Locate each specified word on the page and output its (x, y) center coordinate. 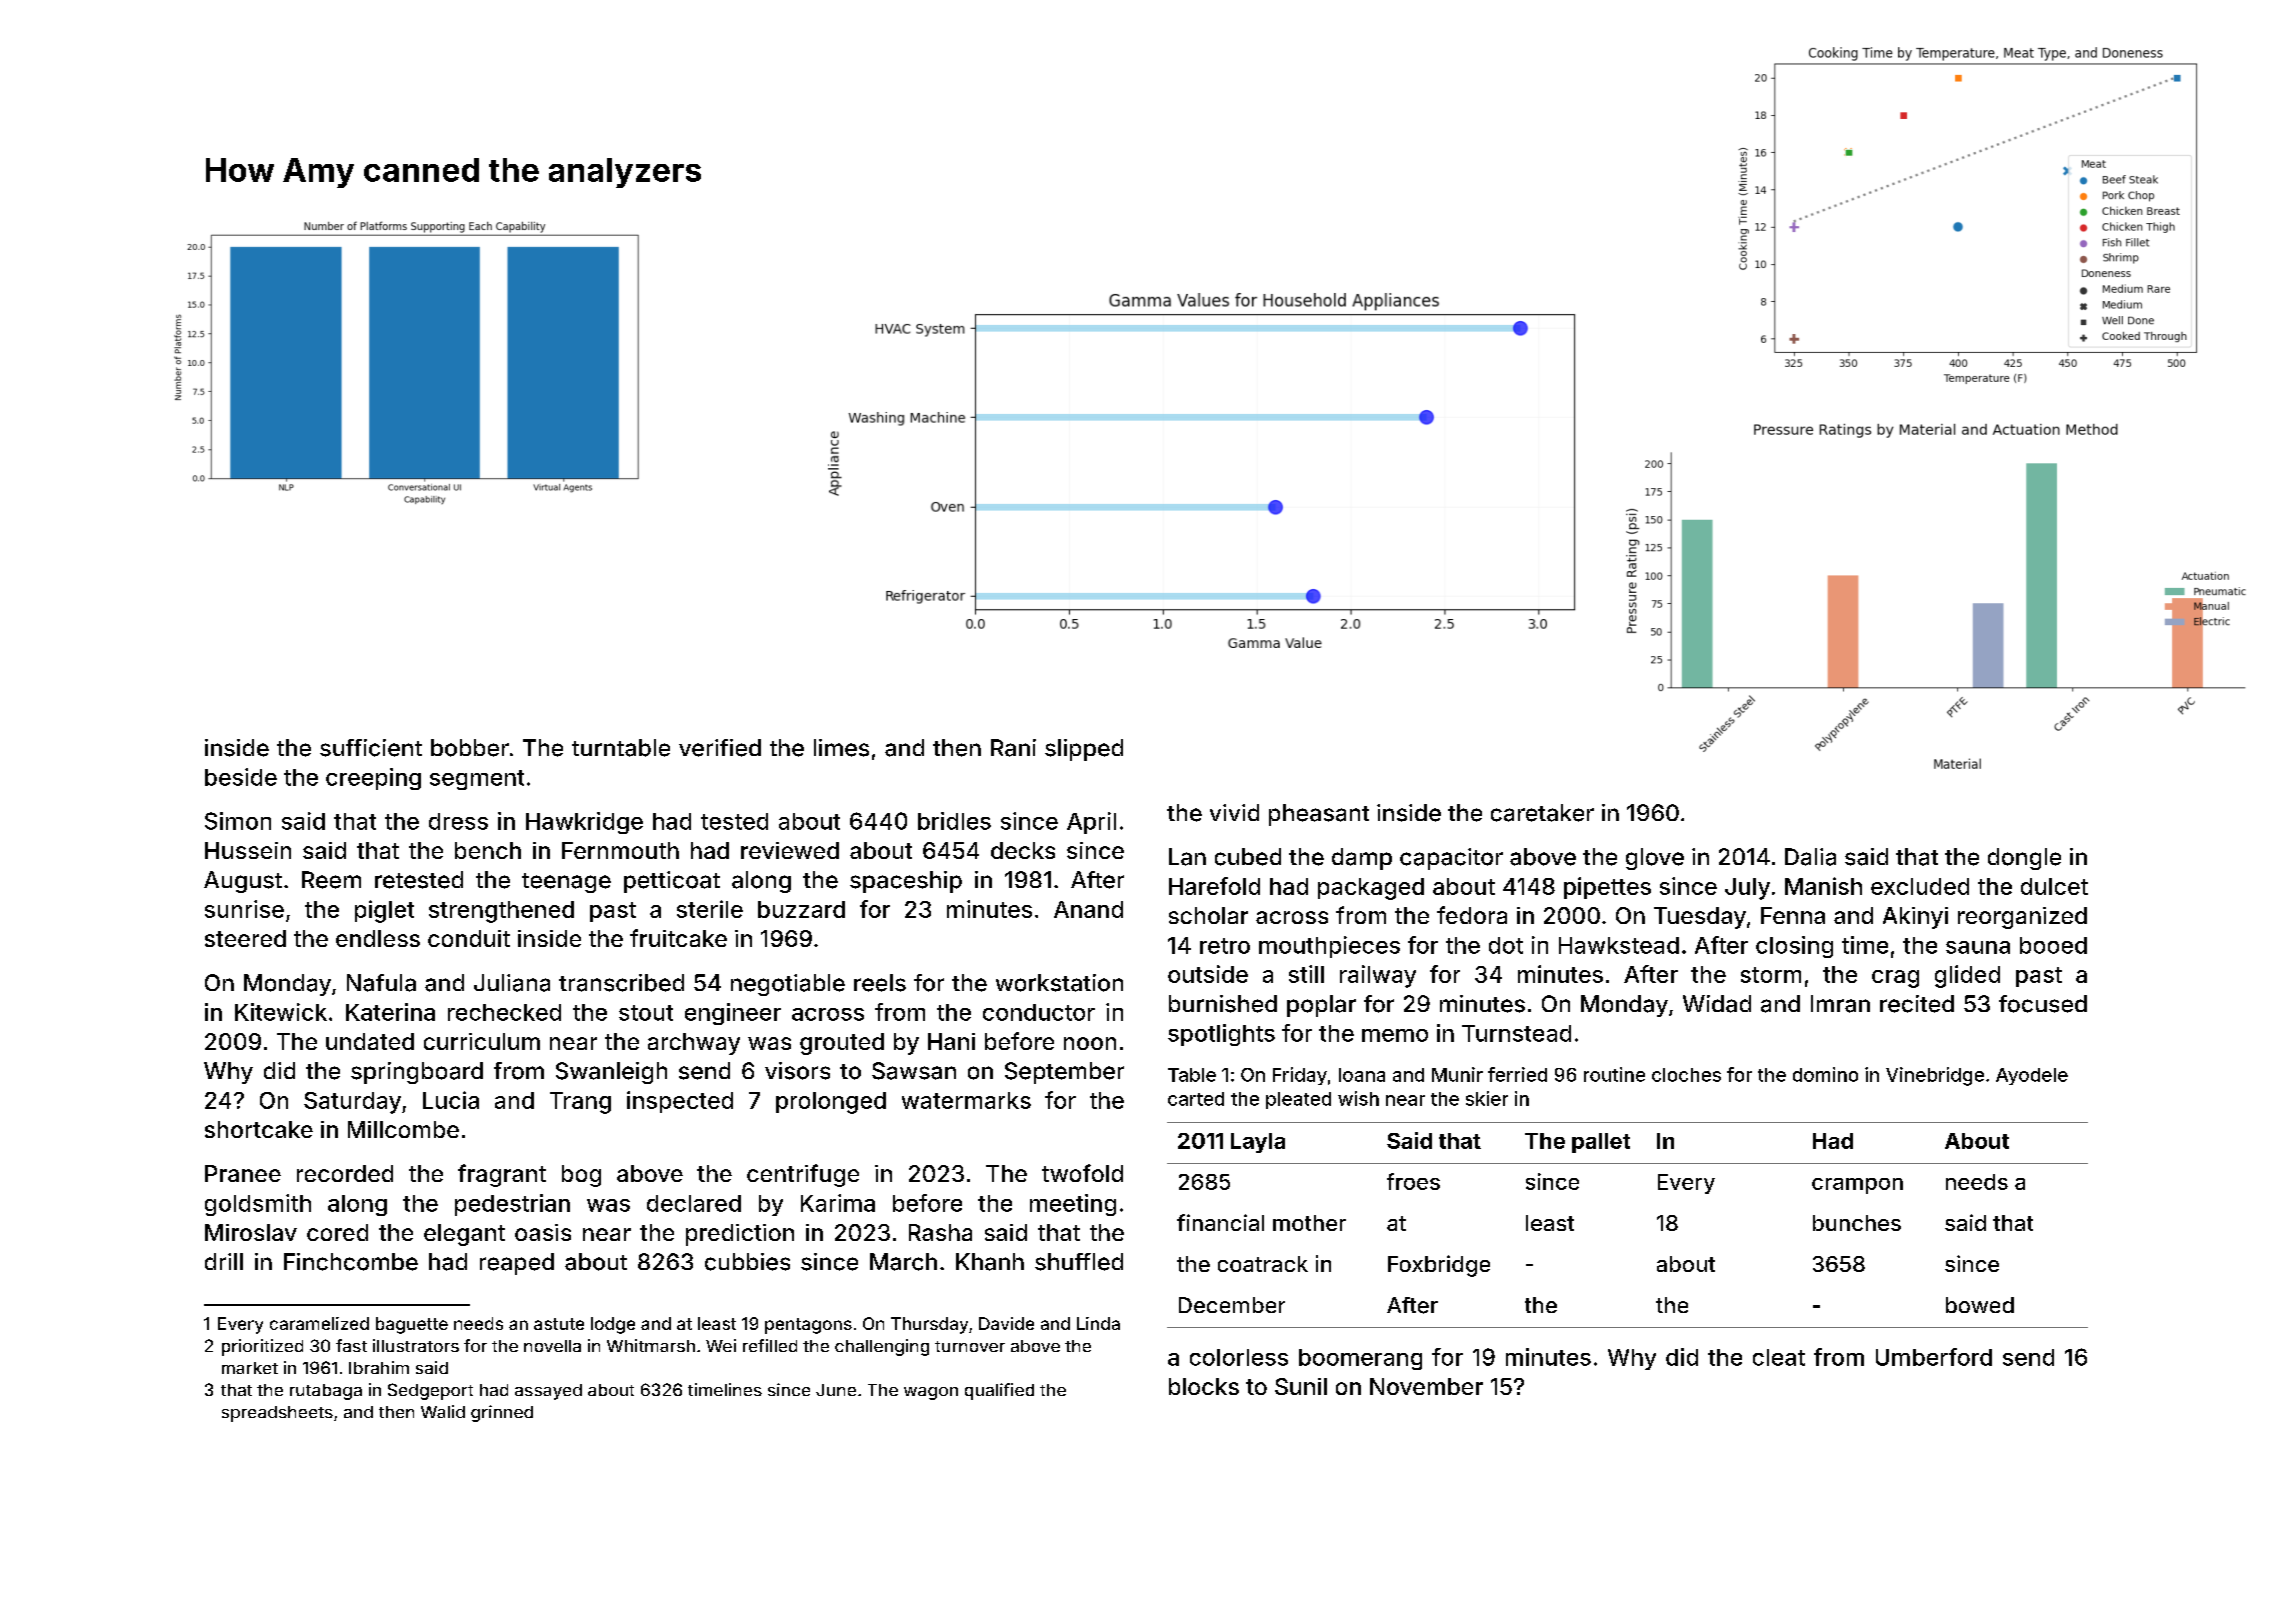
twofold (1082, 1173)
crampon (1857, 1186)
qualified (999, 1391)
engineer (733, 1014)
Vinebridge (1935, 1076)
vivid (1234, 812)
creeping (373, 779)
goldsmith (258, 1205)
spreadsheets (277, 1414)
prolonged (831, 1103)
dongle (2024, 859)
